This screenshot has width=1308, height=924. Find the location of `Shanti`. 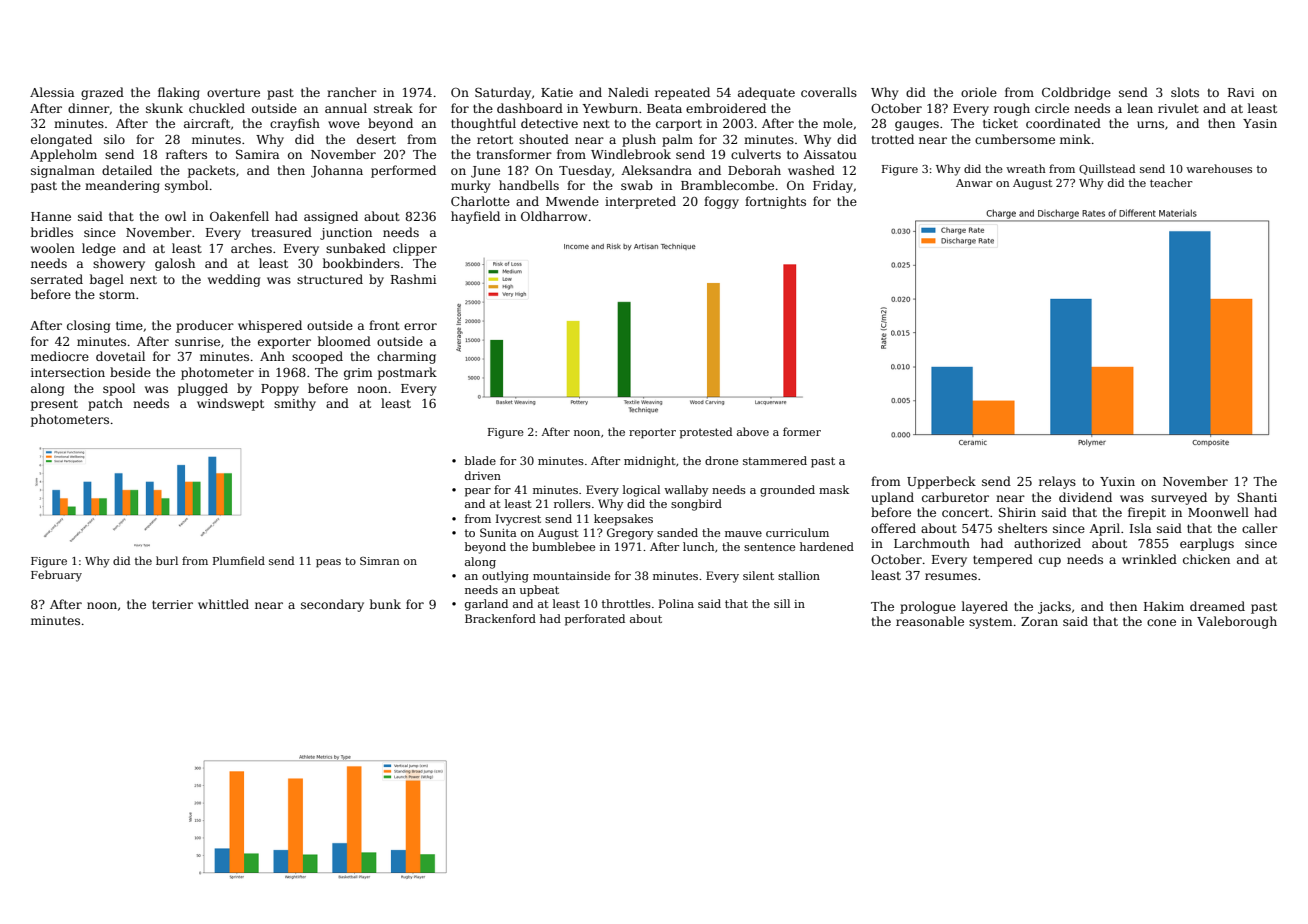

Shanti is located at coordinates (1257, 497).
